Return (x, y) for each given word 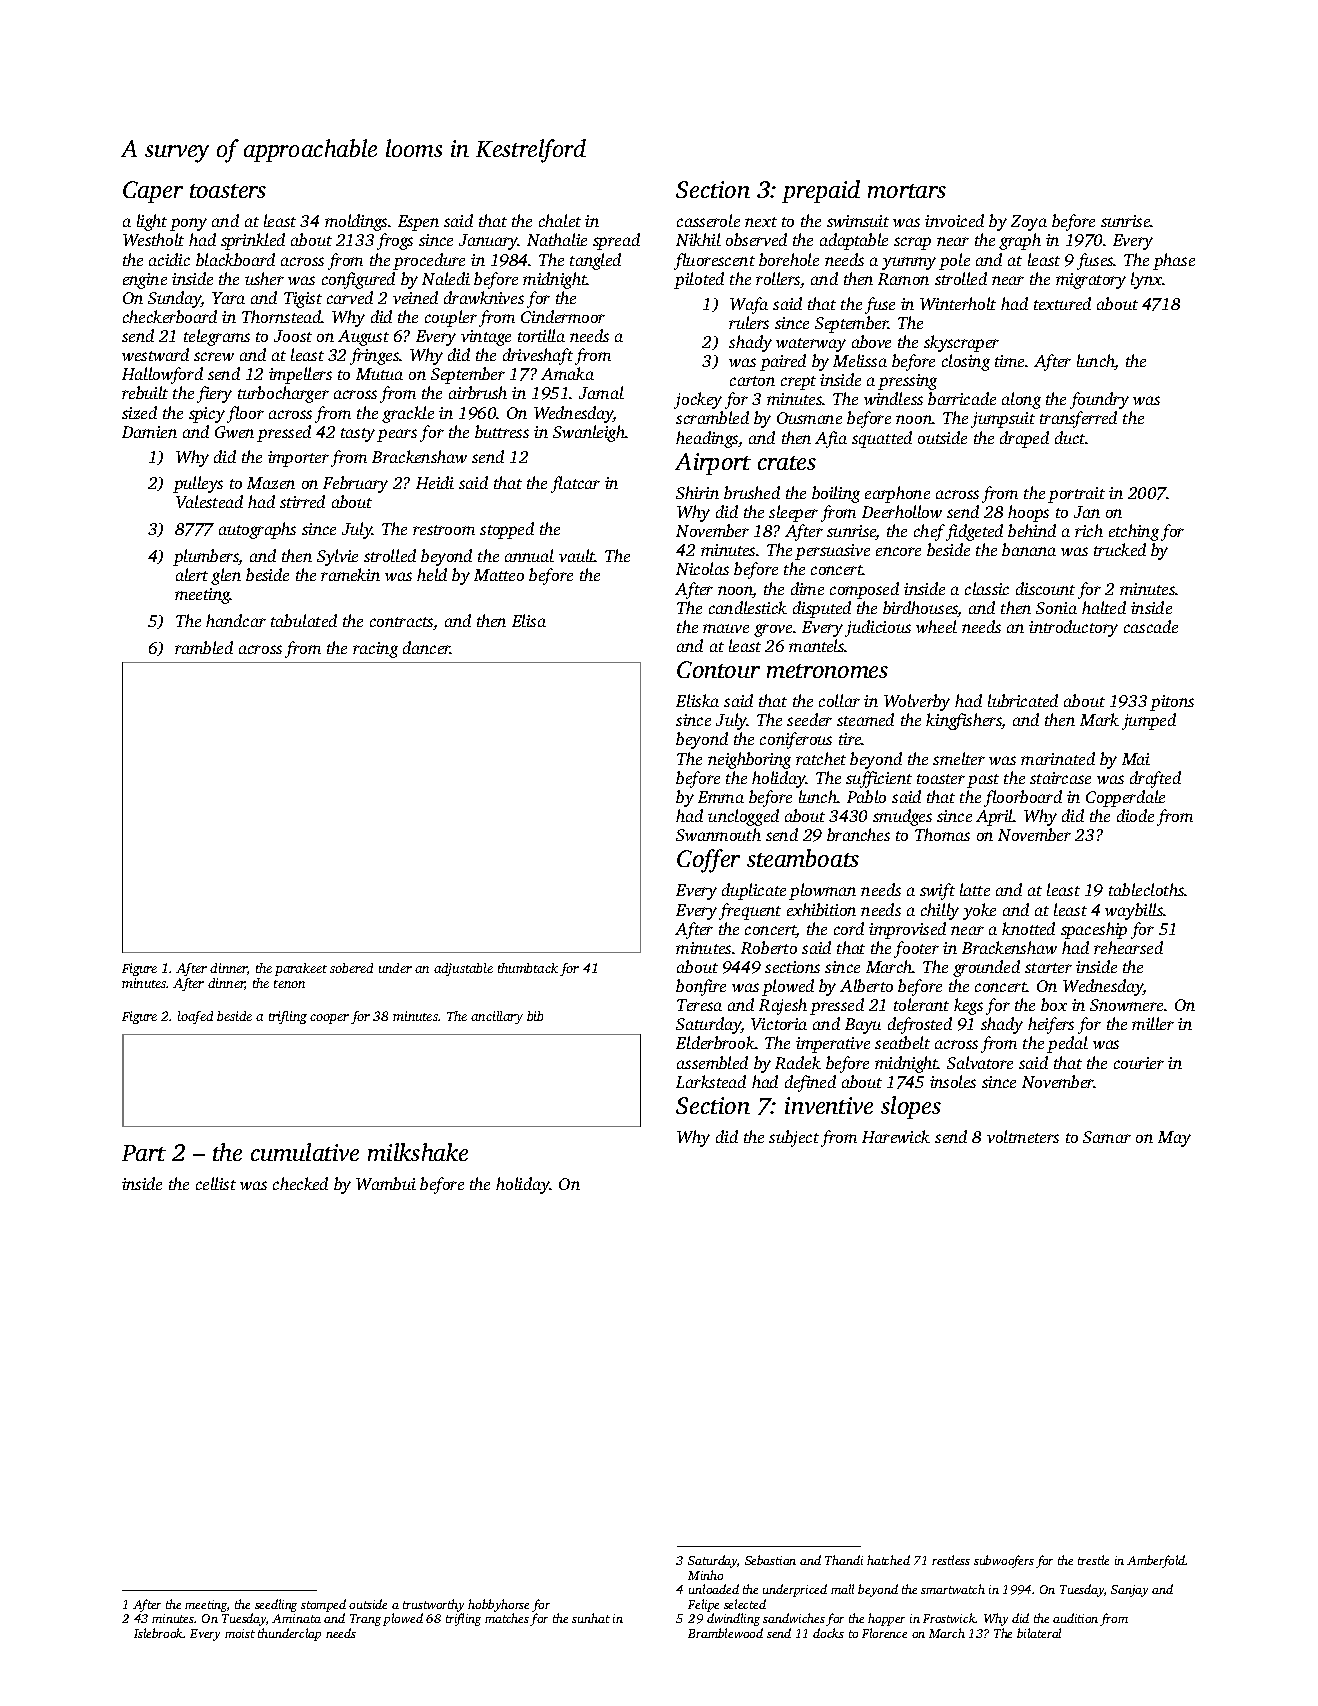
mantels (817, 645)
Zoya (1029, 223)
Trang (365, 1620)
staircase (1060, 778)
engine (145, 281)
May (1174, 1139)
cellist (216, 1183)
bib (535, 1016)
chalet (560, 220)
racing (375, 650)
